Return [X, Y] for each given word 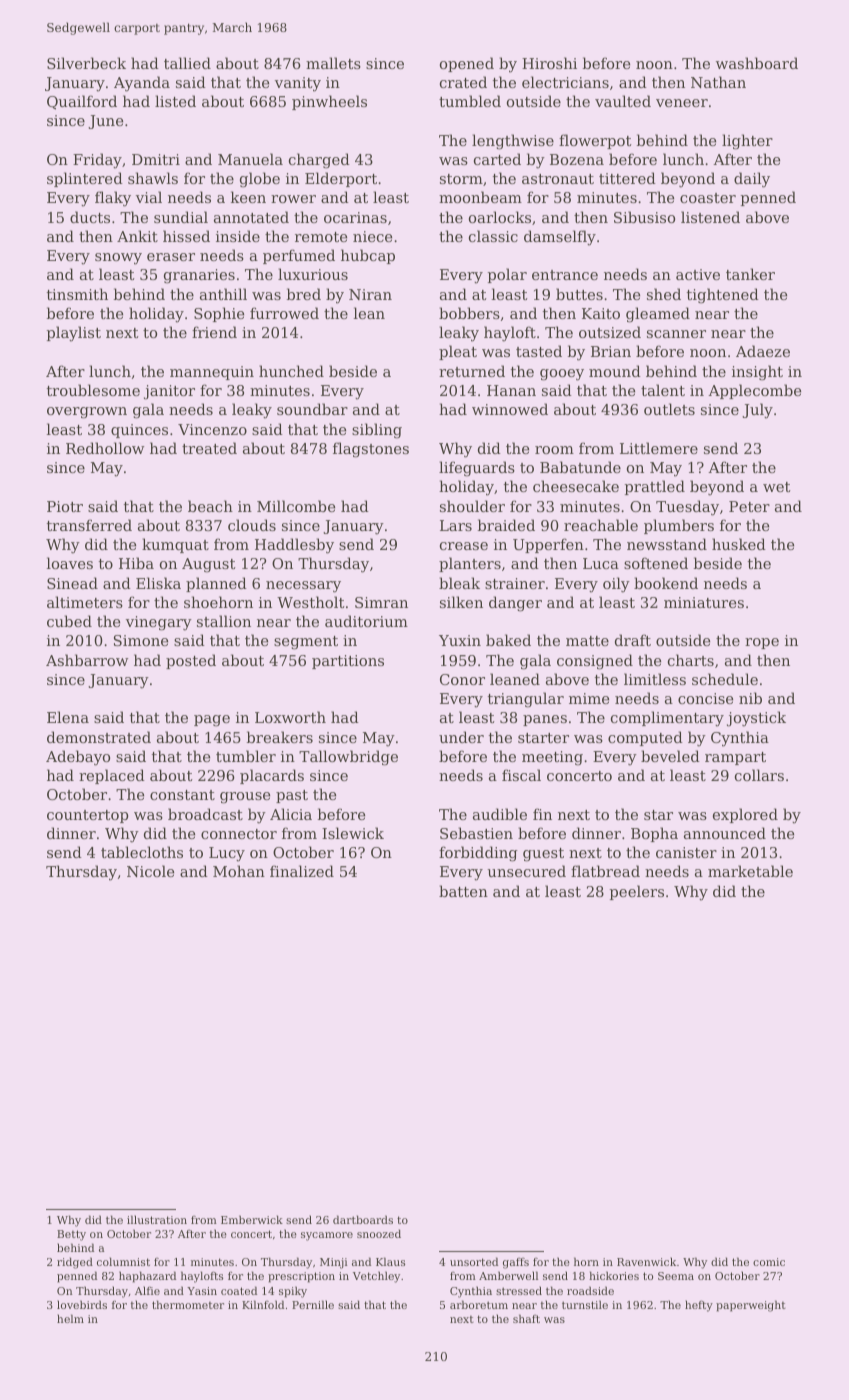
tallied [187, 63]
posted [191, 661]
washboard [757, 63]
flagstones [371, 450]
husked [739, 544]
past [292, 796]
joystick [756, 719]
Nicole [150, 871]
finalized [302, 871]
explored [745, 815]
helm [70, 1318]
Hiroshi [549, 63]
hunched [291, 371]
